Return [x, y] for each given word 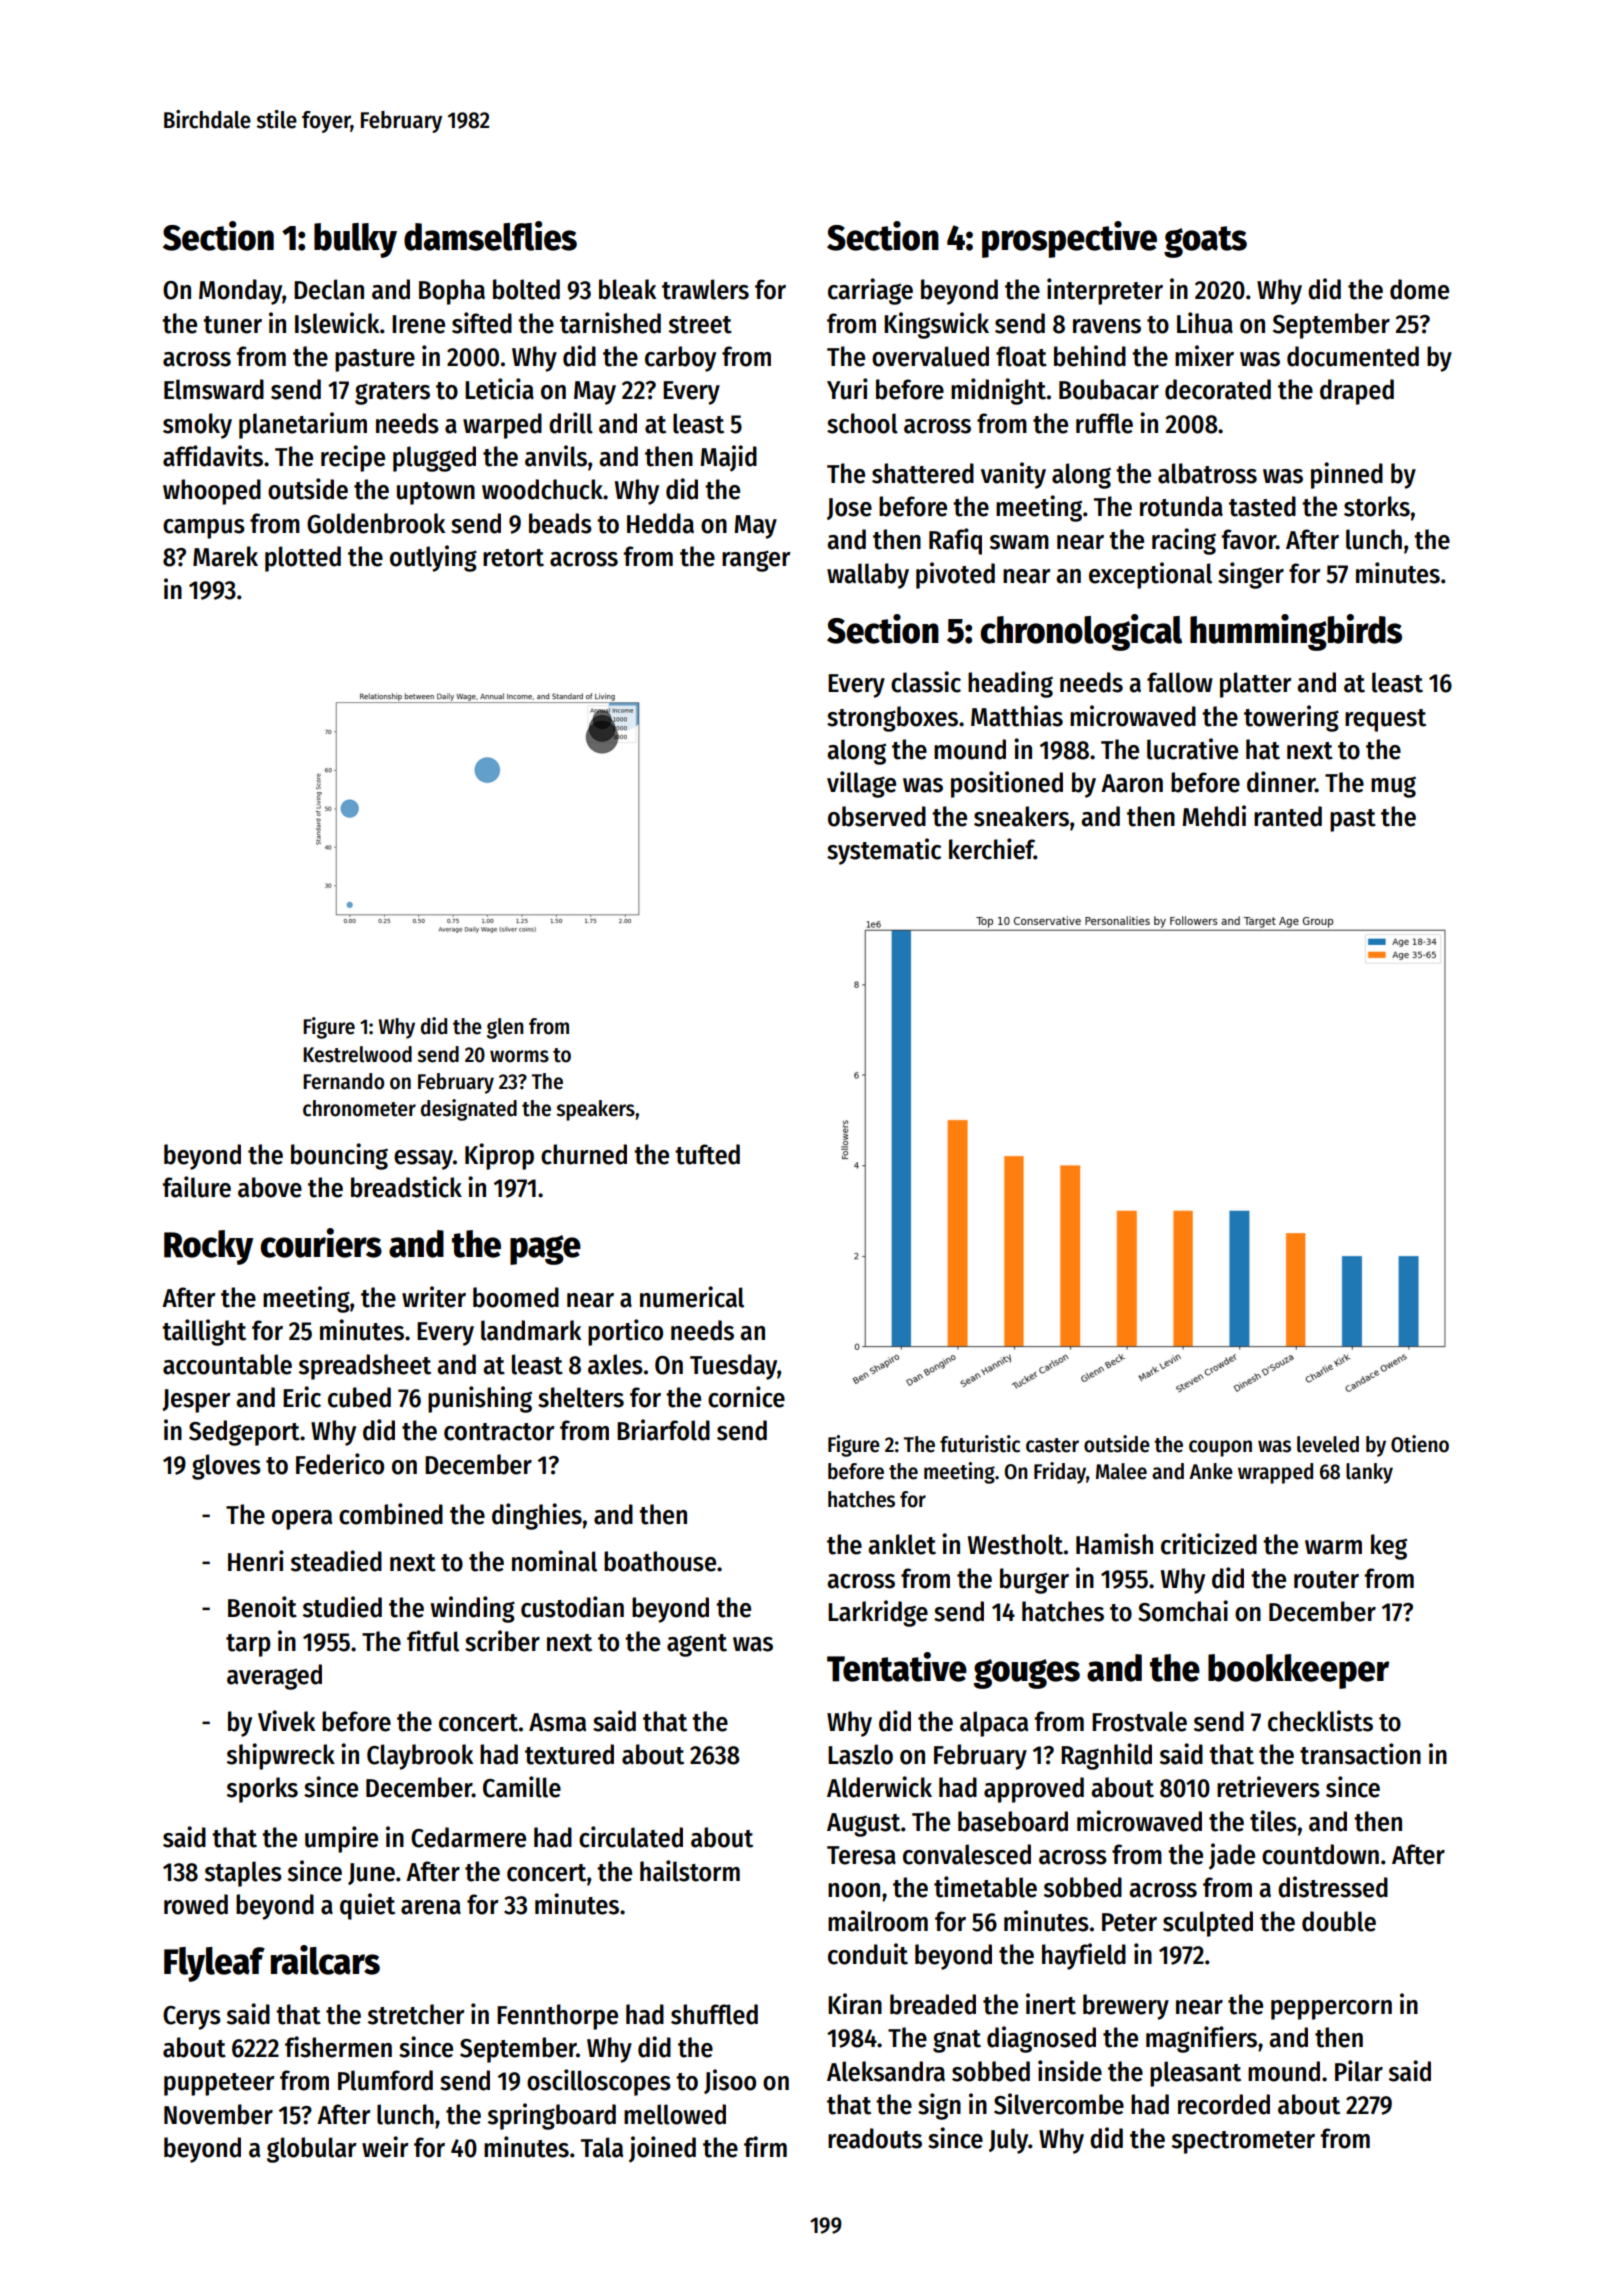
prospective [1069, 239]
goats [1205, 242]
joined [662, 2149]
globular [312, 2150]
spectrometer [1243, 2142]
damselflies [490, 236]
